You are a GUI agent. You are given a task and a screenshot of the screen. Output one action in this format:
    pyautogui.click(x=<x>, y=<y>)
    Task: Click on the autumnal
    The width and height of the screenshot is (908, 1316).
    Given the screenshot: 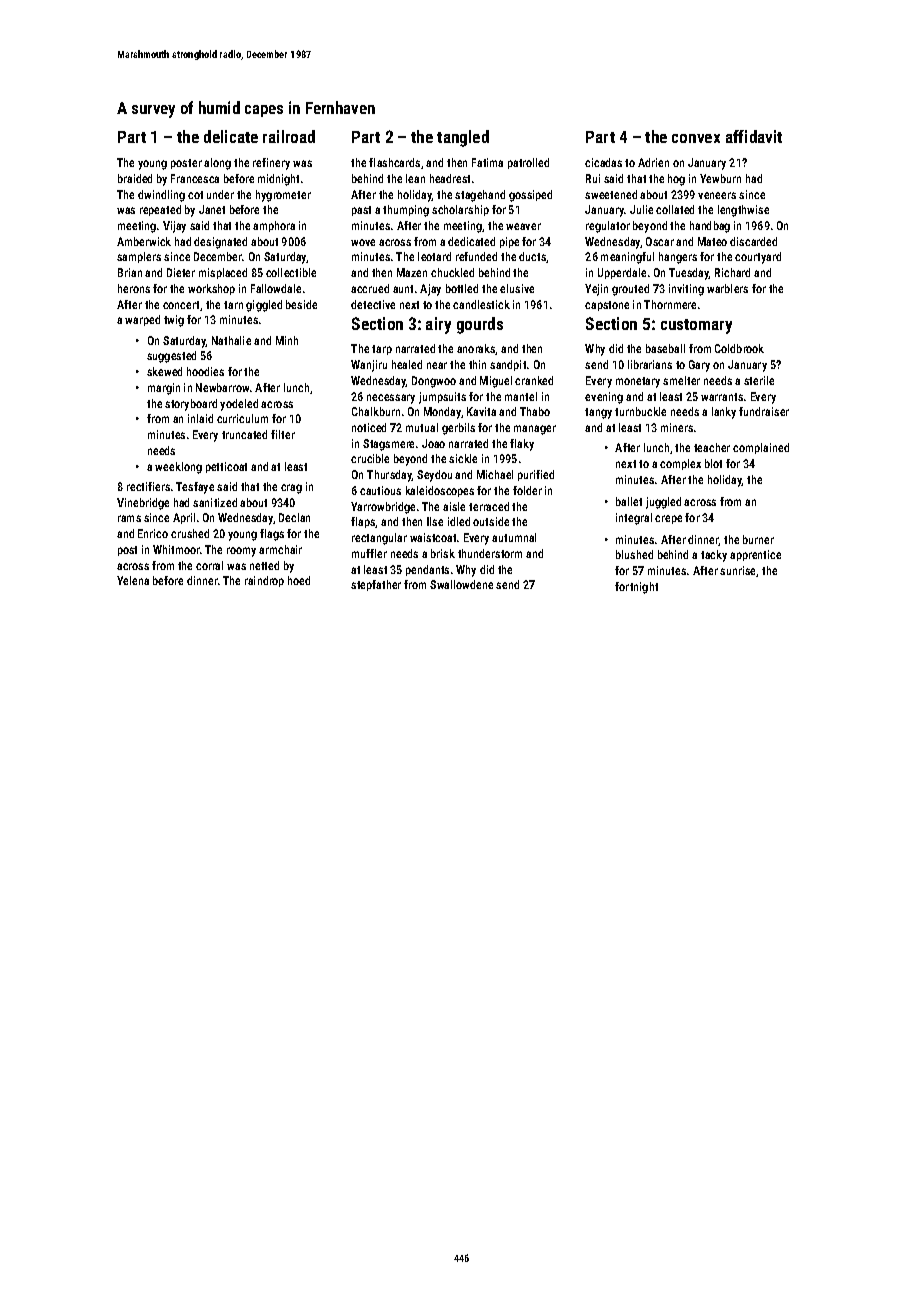 What is the action you would take?
    pyautogui.click(x=514, y=537)
